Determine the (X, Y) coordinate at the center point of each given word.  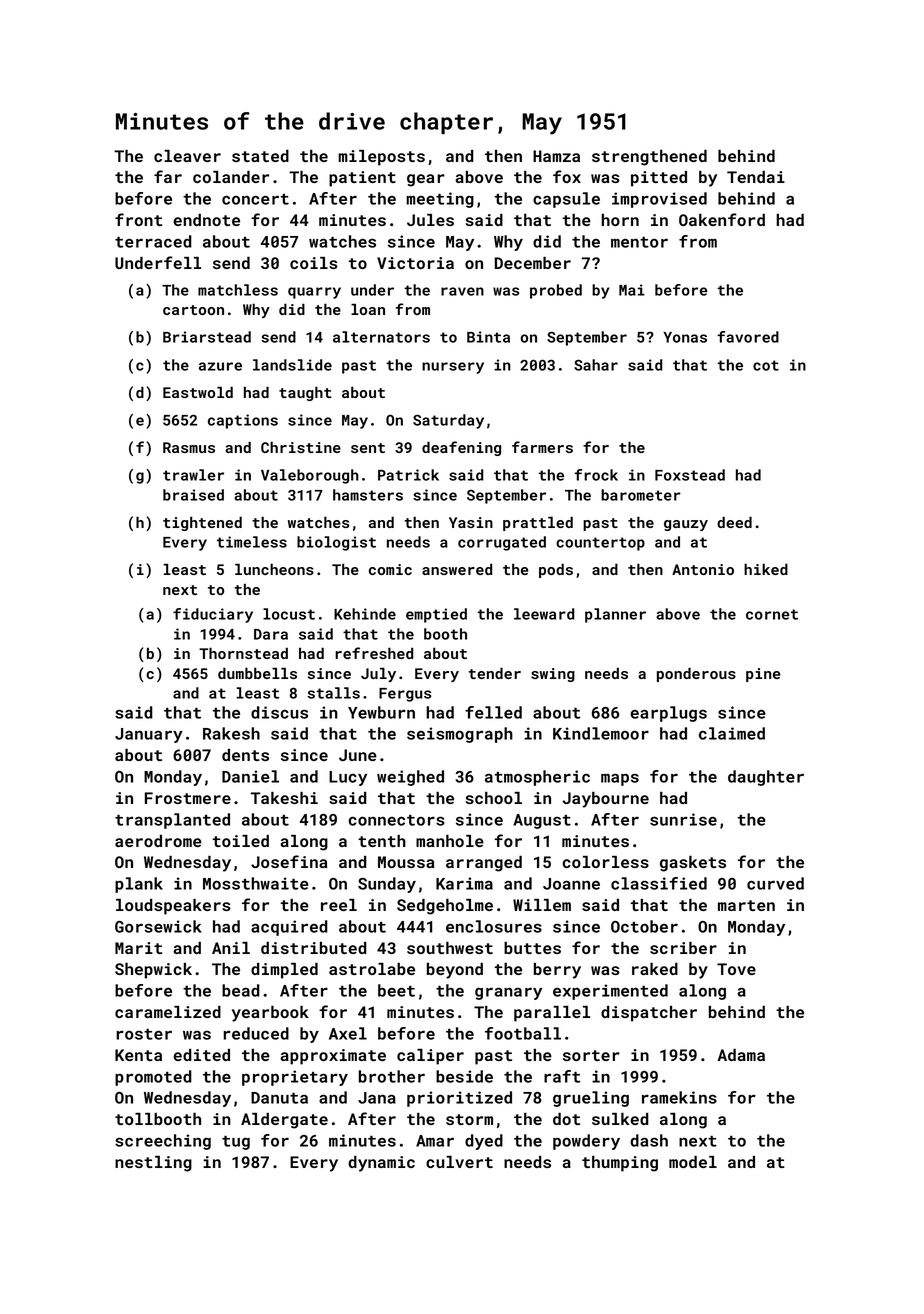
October (644, 926)
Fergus (405, 695)
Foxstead (690, 475)
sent (368, 448)
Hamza (556, 156)
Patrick (408, 475)
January (149, 735)
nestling (153, 1164)
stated (260, 156)
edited (201, 1055)
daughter (766, 778)
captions (243, 421)
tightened (202, 523)
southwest (450, 948)
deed (734, 522)
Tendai (756, 177)
